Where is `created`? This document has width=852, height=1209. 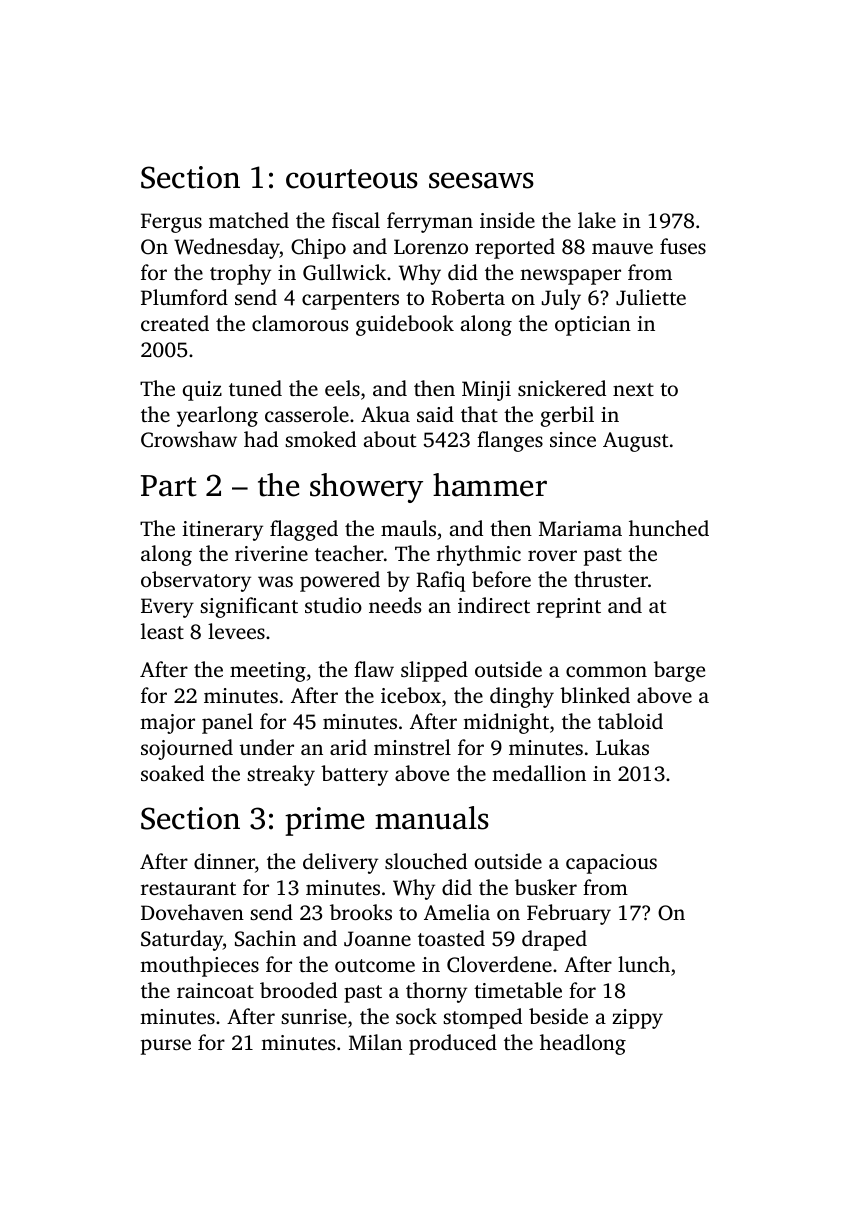 created is located at coordinates (175, 323).
